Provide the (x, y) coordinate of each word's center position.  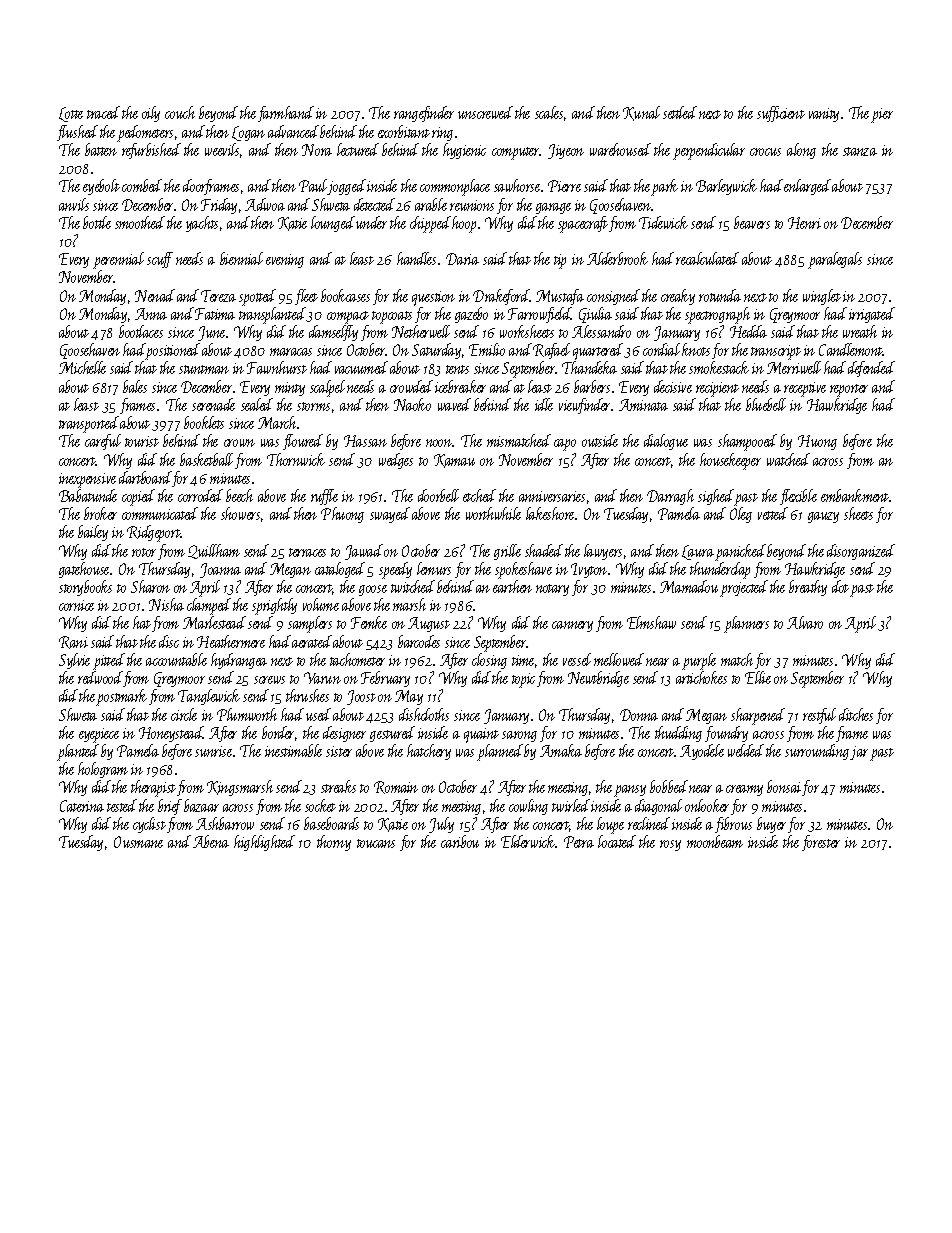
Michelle (82, 367)
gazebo (471, 315)
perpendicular (709, 151)
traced (103, 112)
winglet (822, 297)
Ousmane (138, 842)
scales (549, 112)
